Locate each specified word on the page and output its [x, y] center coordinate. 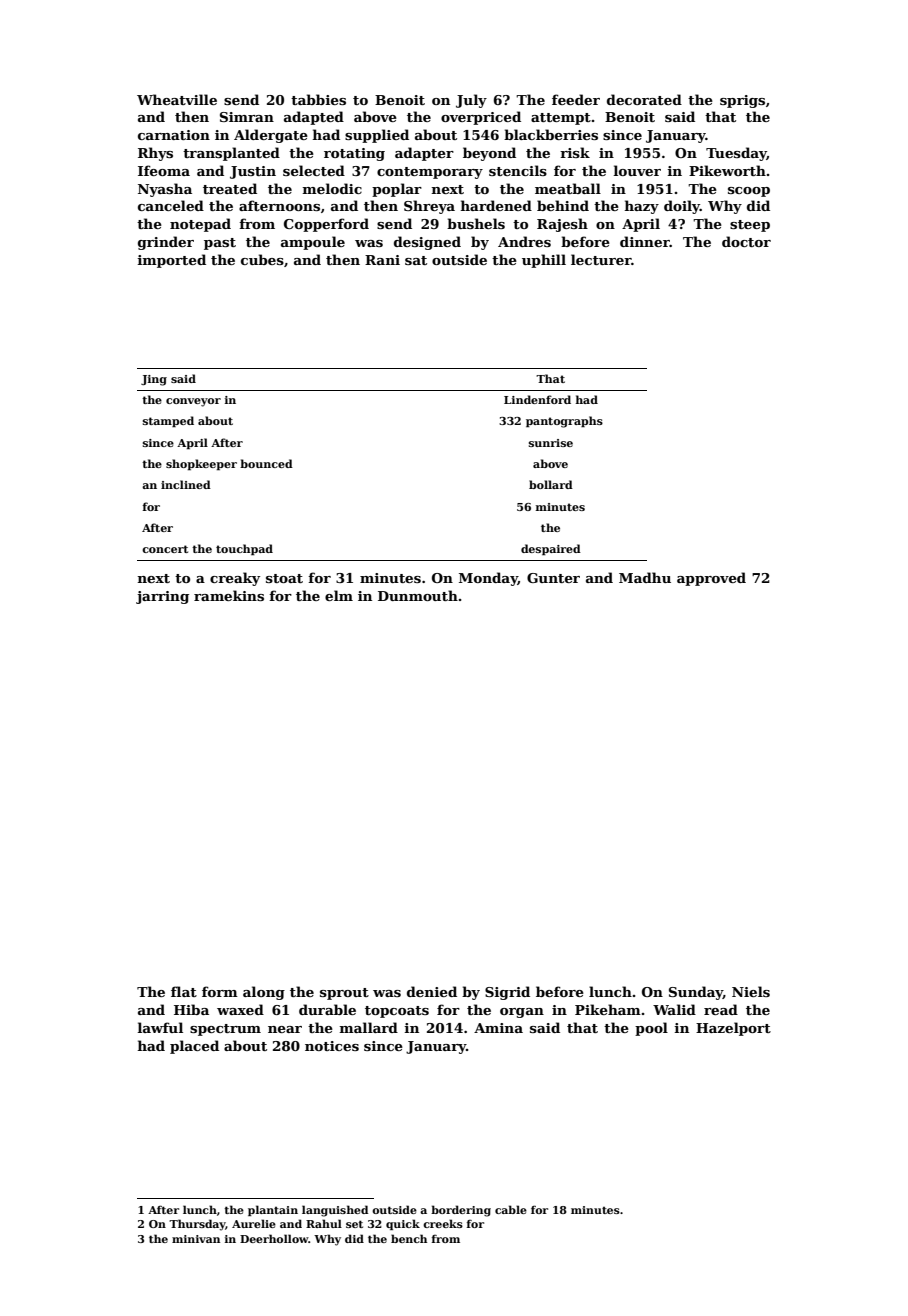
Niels [751, 991]
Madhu [645, 577]
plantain [273, 1210]
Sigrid [507, 993]
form [220, 991]
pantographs [564, 422]
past [220, 244]
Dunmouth [418, 595]
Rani [382, 260]
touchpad [244, 550]
